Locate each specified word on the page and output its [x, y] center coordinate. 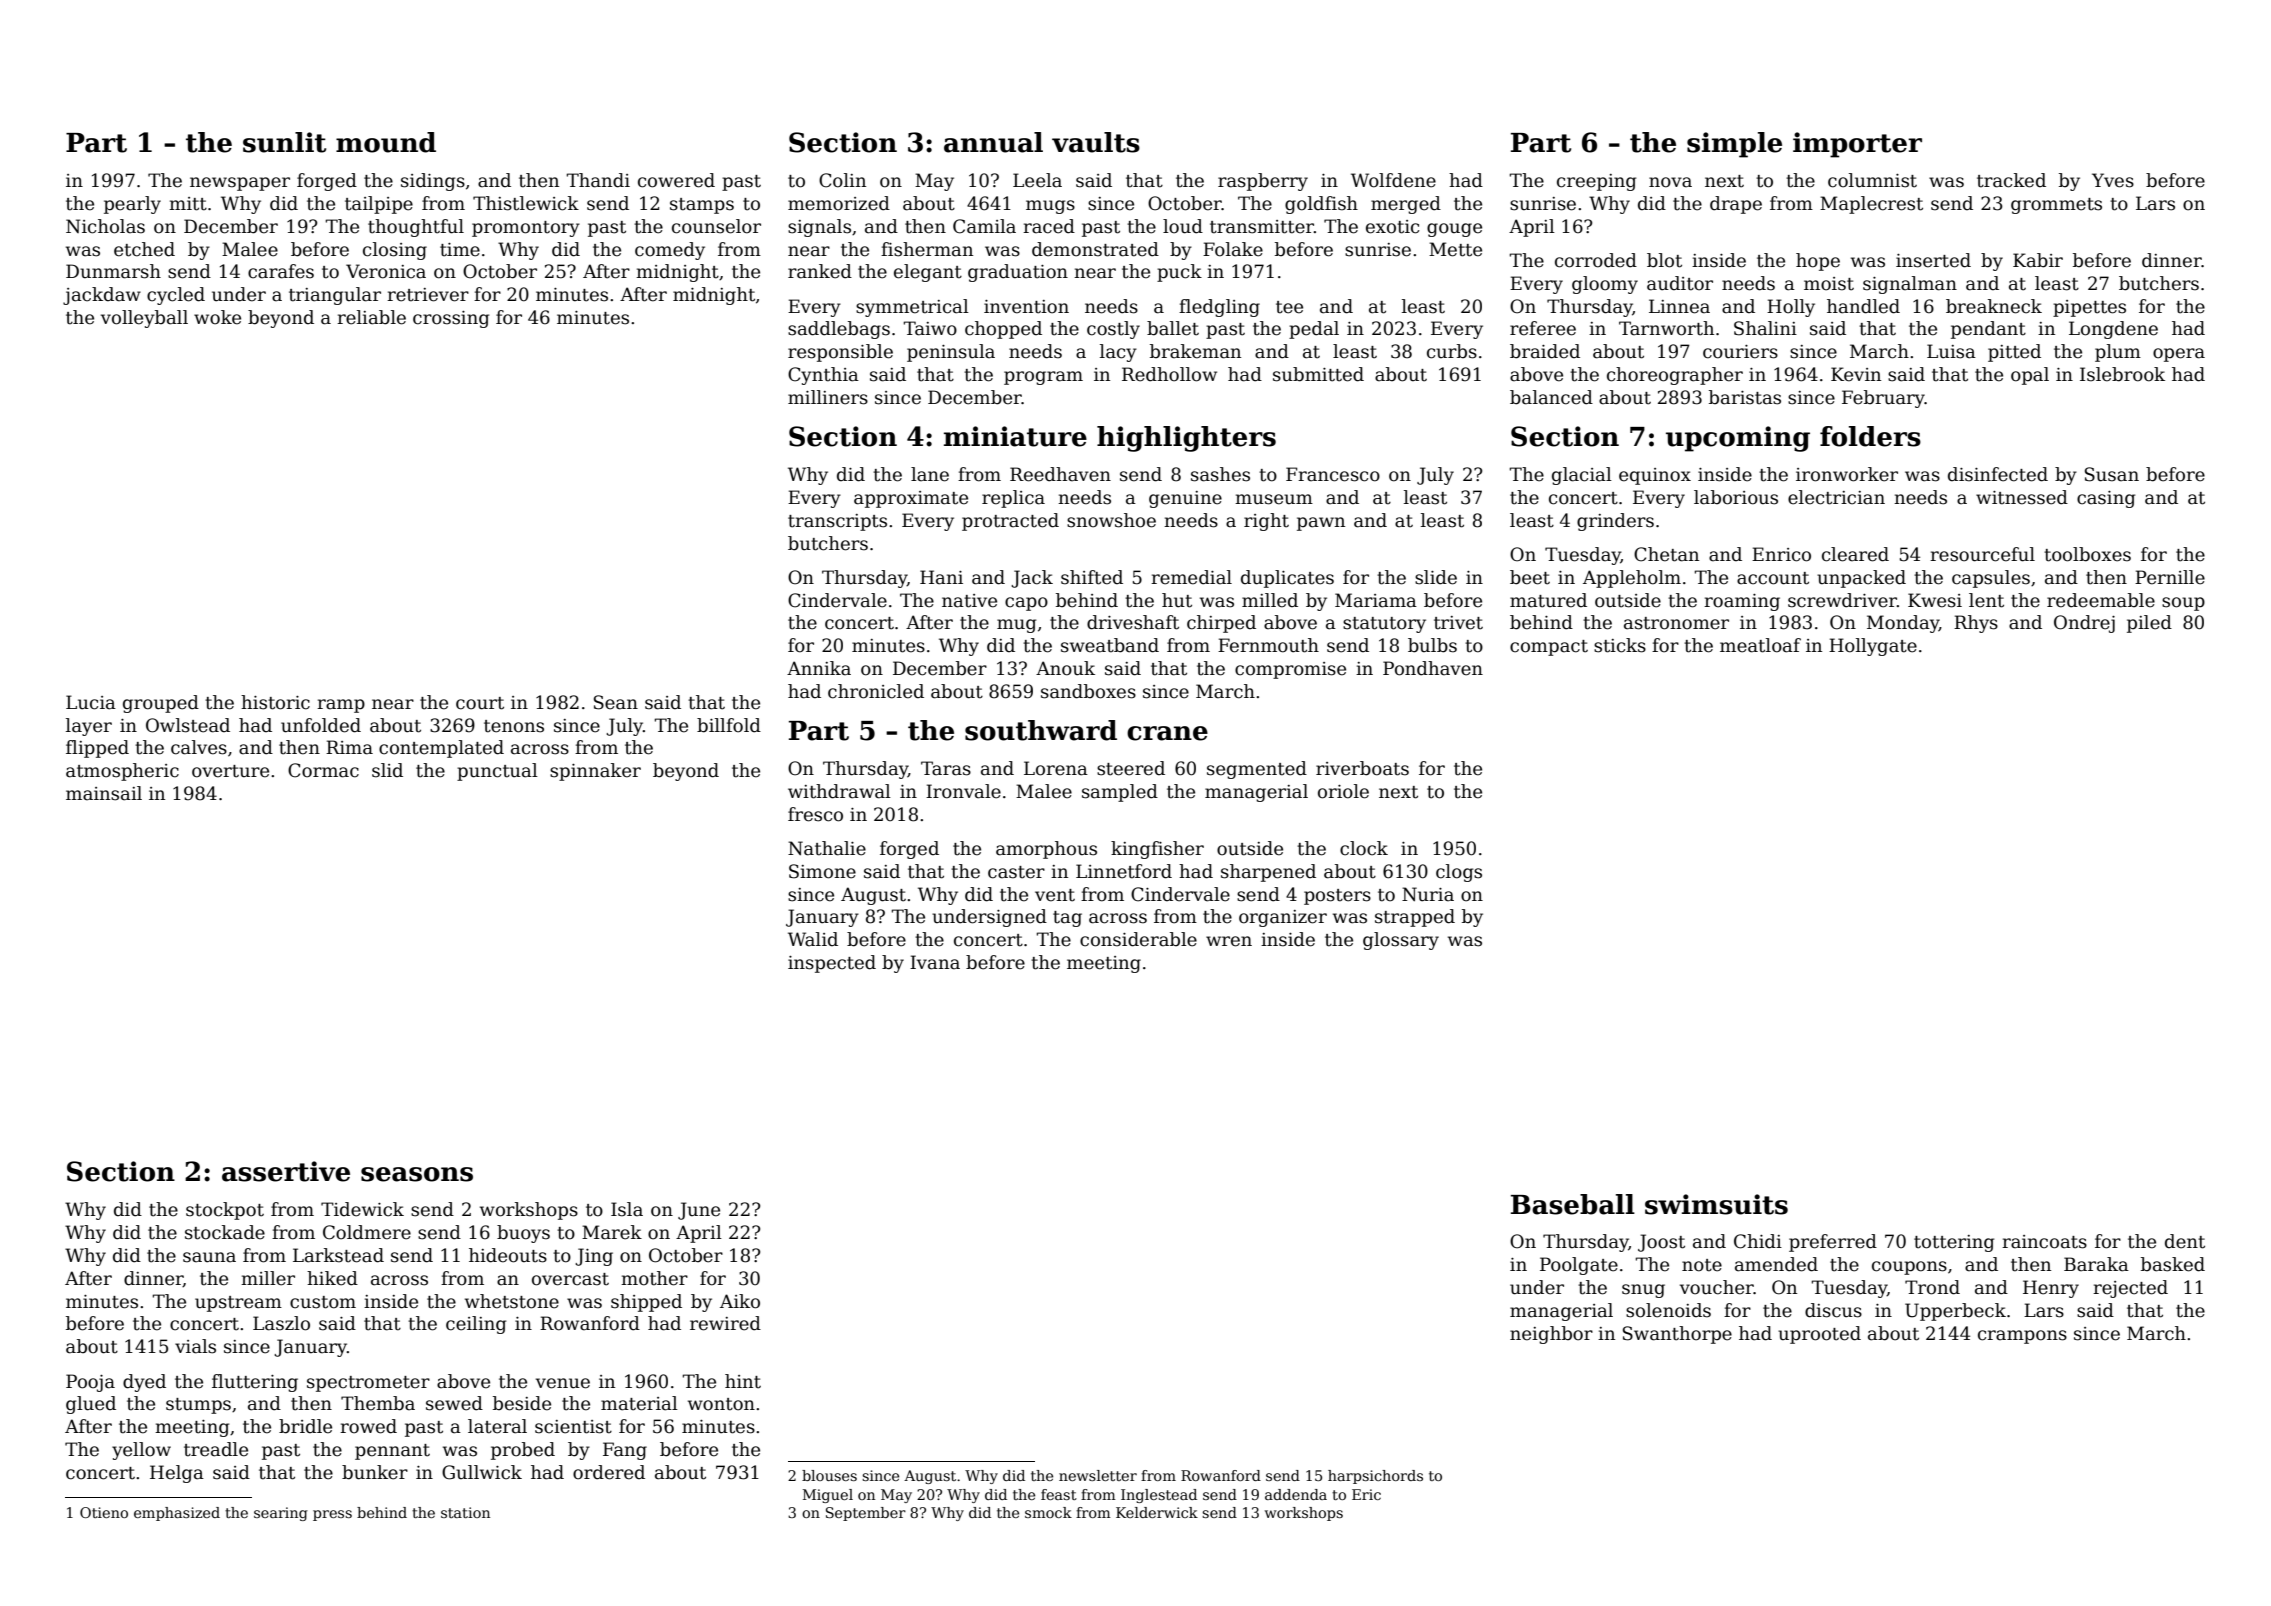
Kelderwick [1157, 1512]
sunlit [284, 142]
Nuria [1428, 894]
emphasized [177, 1514]
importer [1857, 145]
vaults [1096, 142]
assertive [286, 1171]
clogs [1459, 873]
